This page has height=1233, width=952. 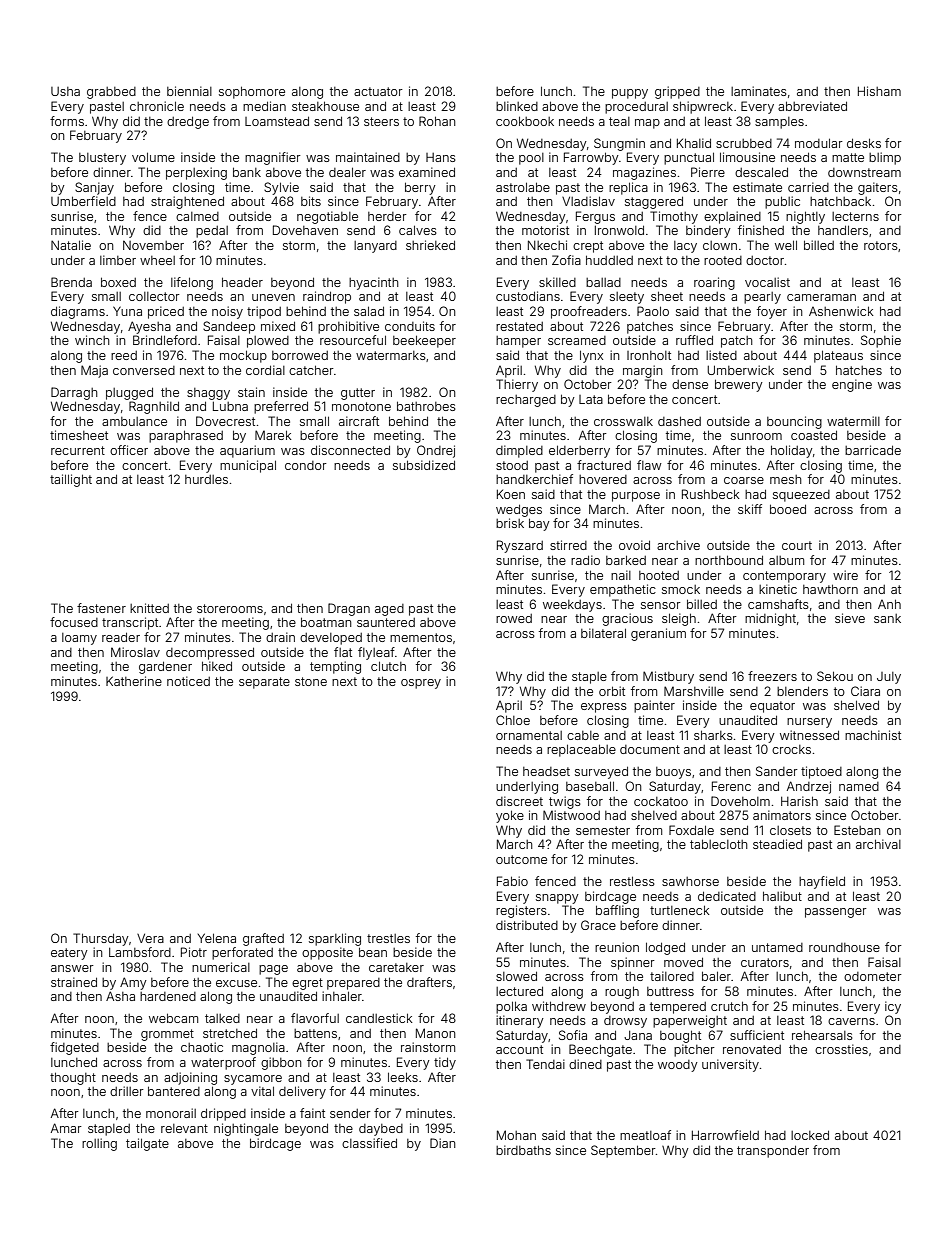 I want to click on distributed, so click(x=527, y=925).
